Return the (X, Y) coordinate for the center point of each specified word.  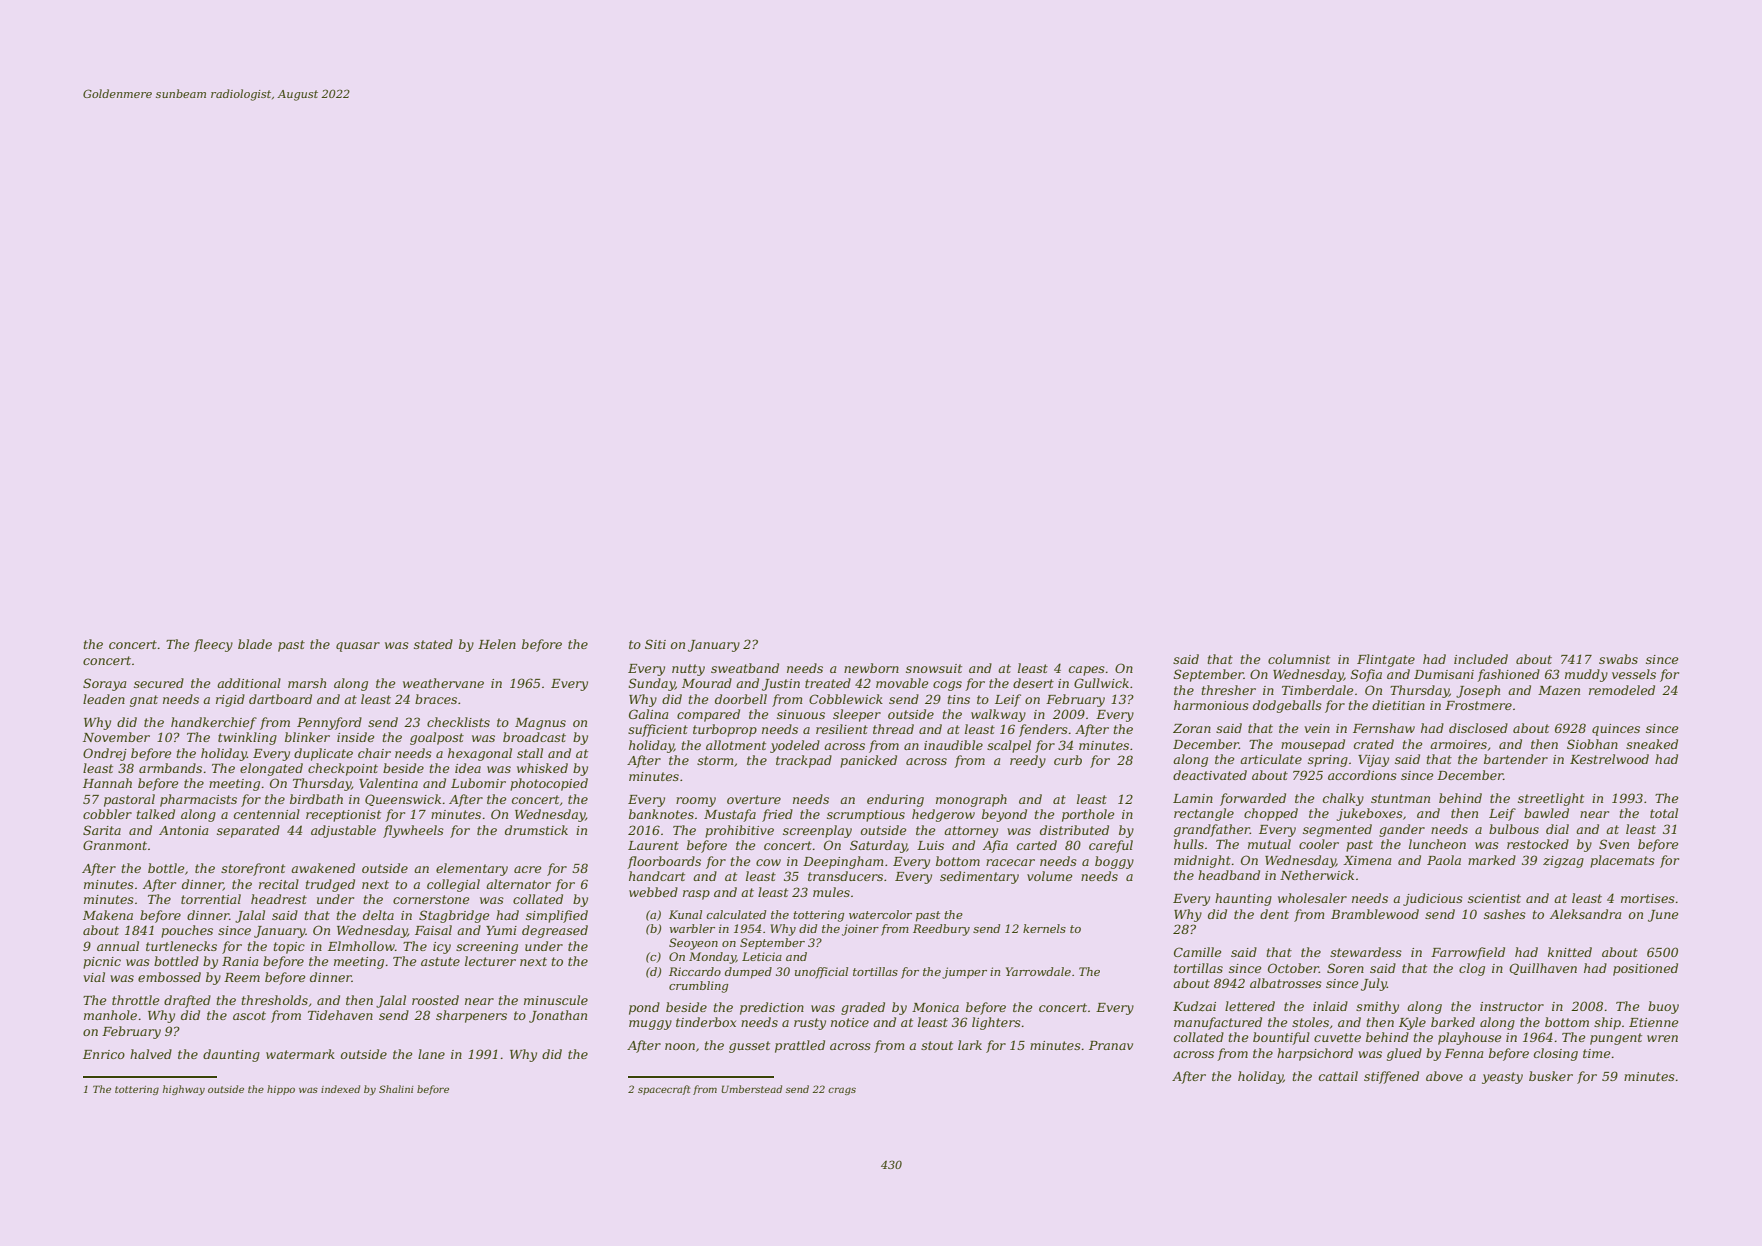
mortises (1648, 898)
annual (118, 946)
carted (1037, 845)
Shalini (396, 1089)
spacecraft (664, 1090)
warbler (692, 928)
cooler (1319, 844)
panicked (868, 761)
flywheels (413, 831)
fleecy (213, 645)
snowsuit (934, 668)
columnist (1299, 659)
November (116, 737)
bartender (1516, 759)
